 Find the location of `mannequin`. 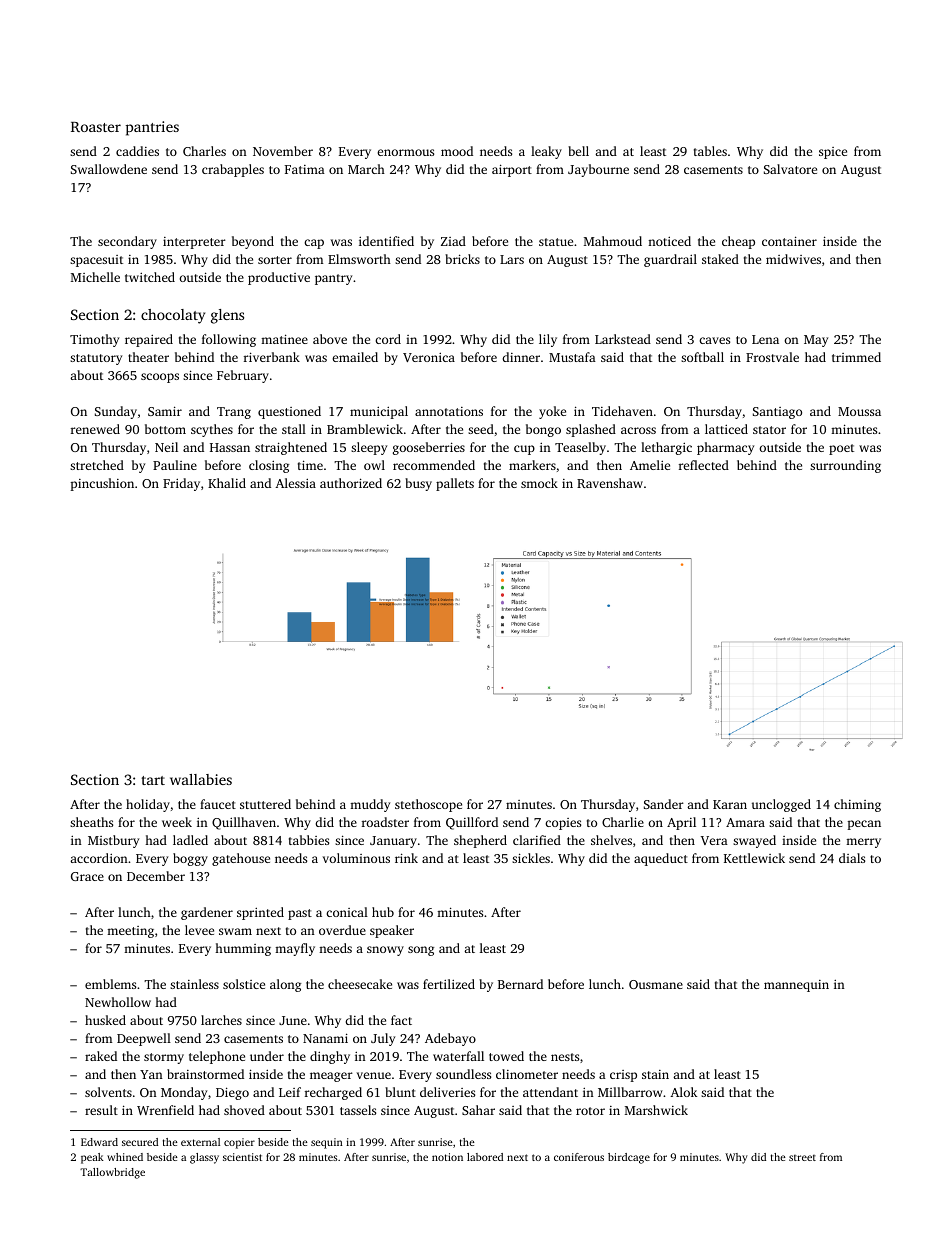

mannequin is located at coordinates (796, 986).
